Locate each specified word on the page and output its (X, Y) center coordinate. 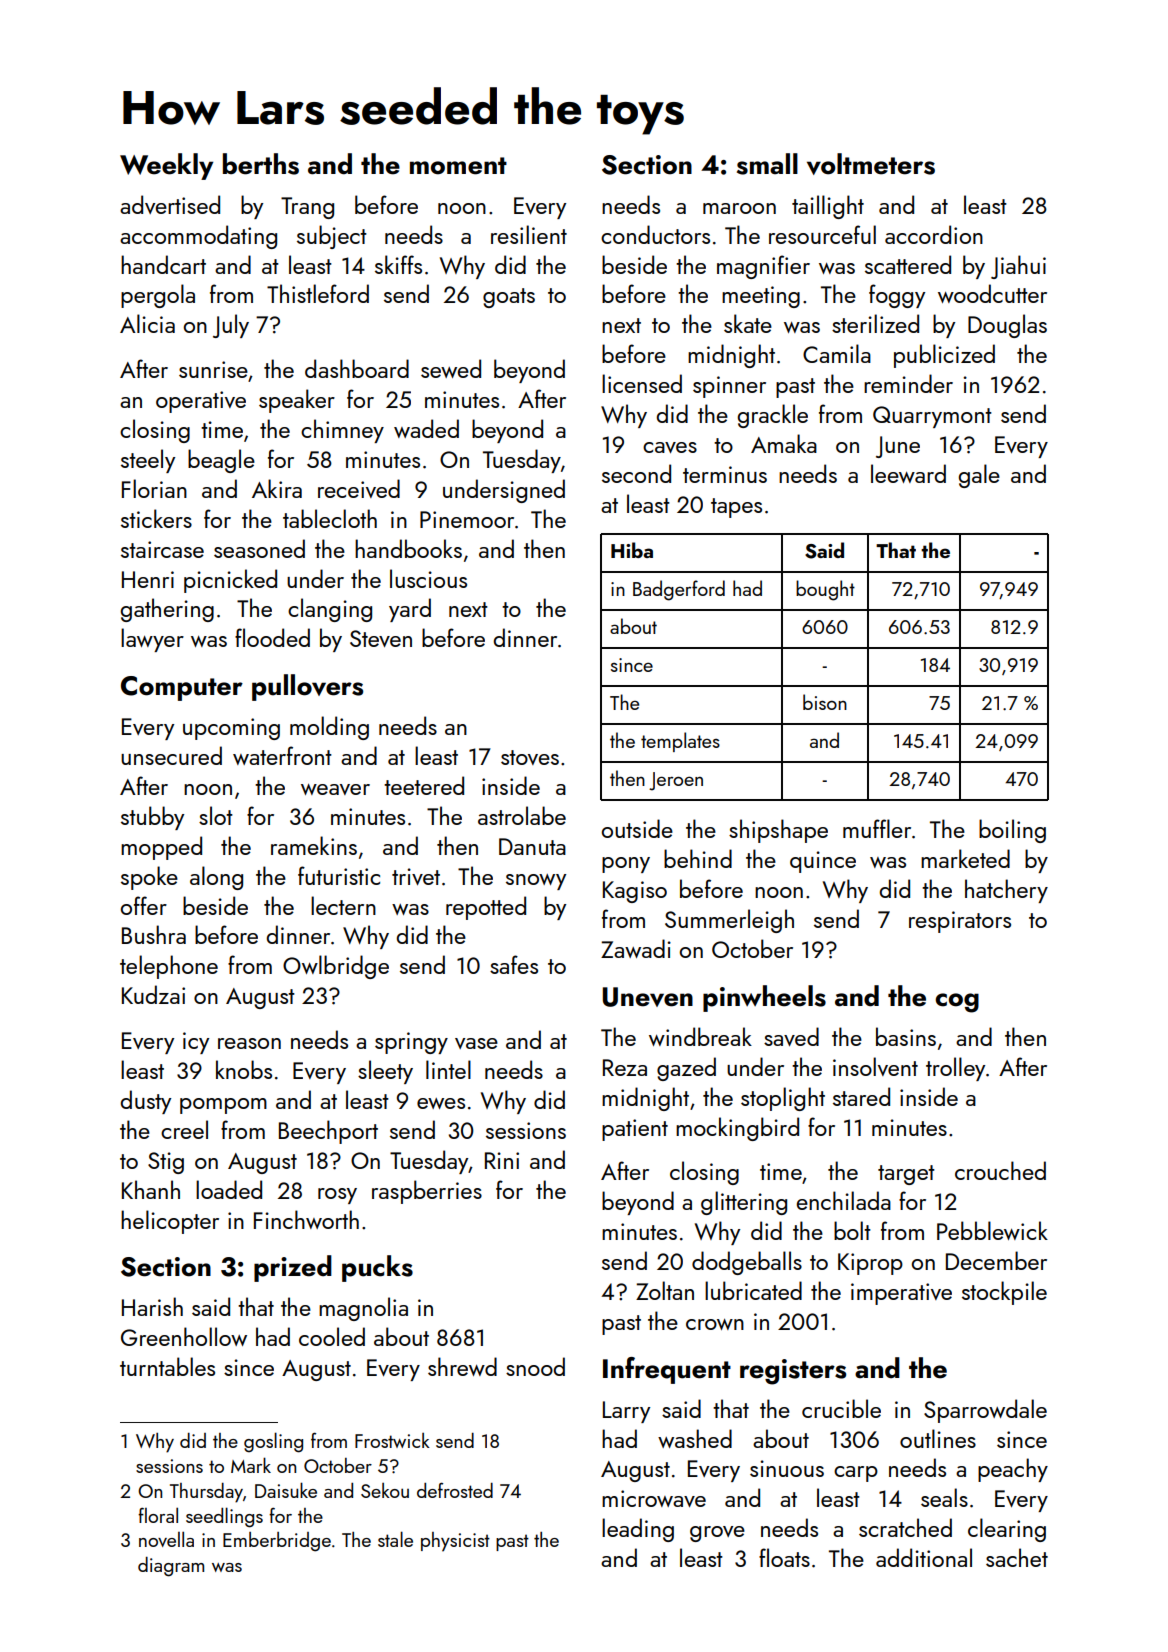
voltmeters (871, 164)
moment (458, 166)
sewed (451, 368)
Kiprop (870, 1264)
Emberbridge (277, 1542)
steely (148, 461)
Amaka (784, 443)
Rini (502, 1160)
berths (261, 164)
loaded (229, 1189)
